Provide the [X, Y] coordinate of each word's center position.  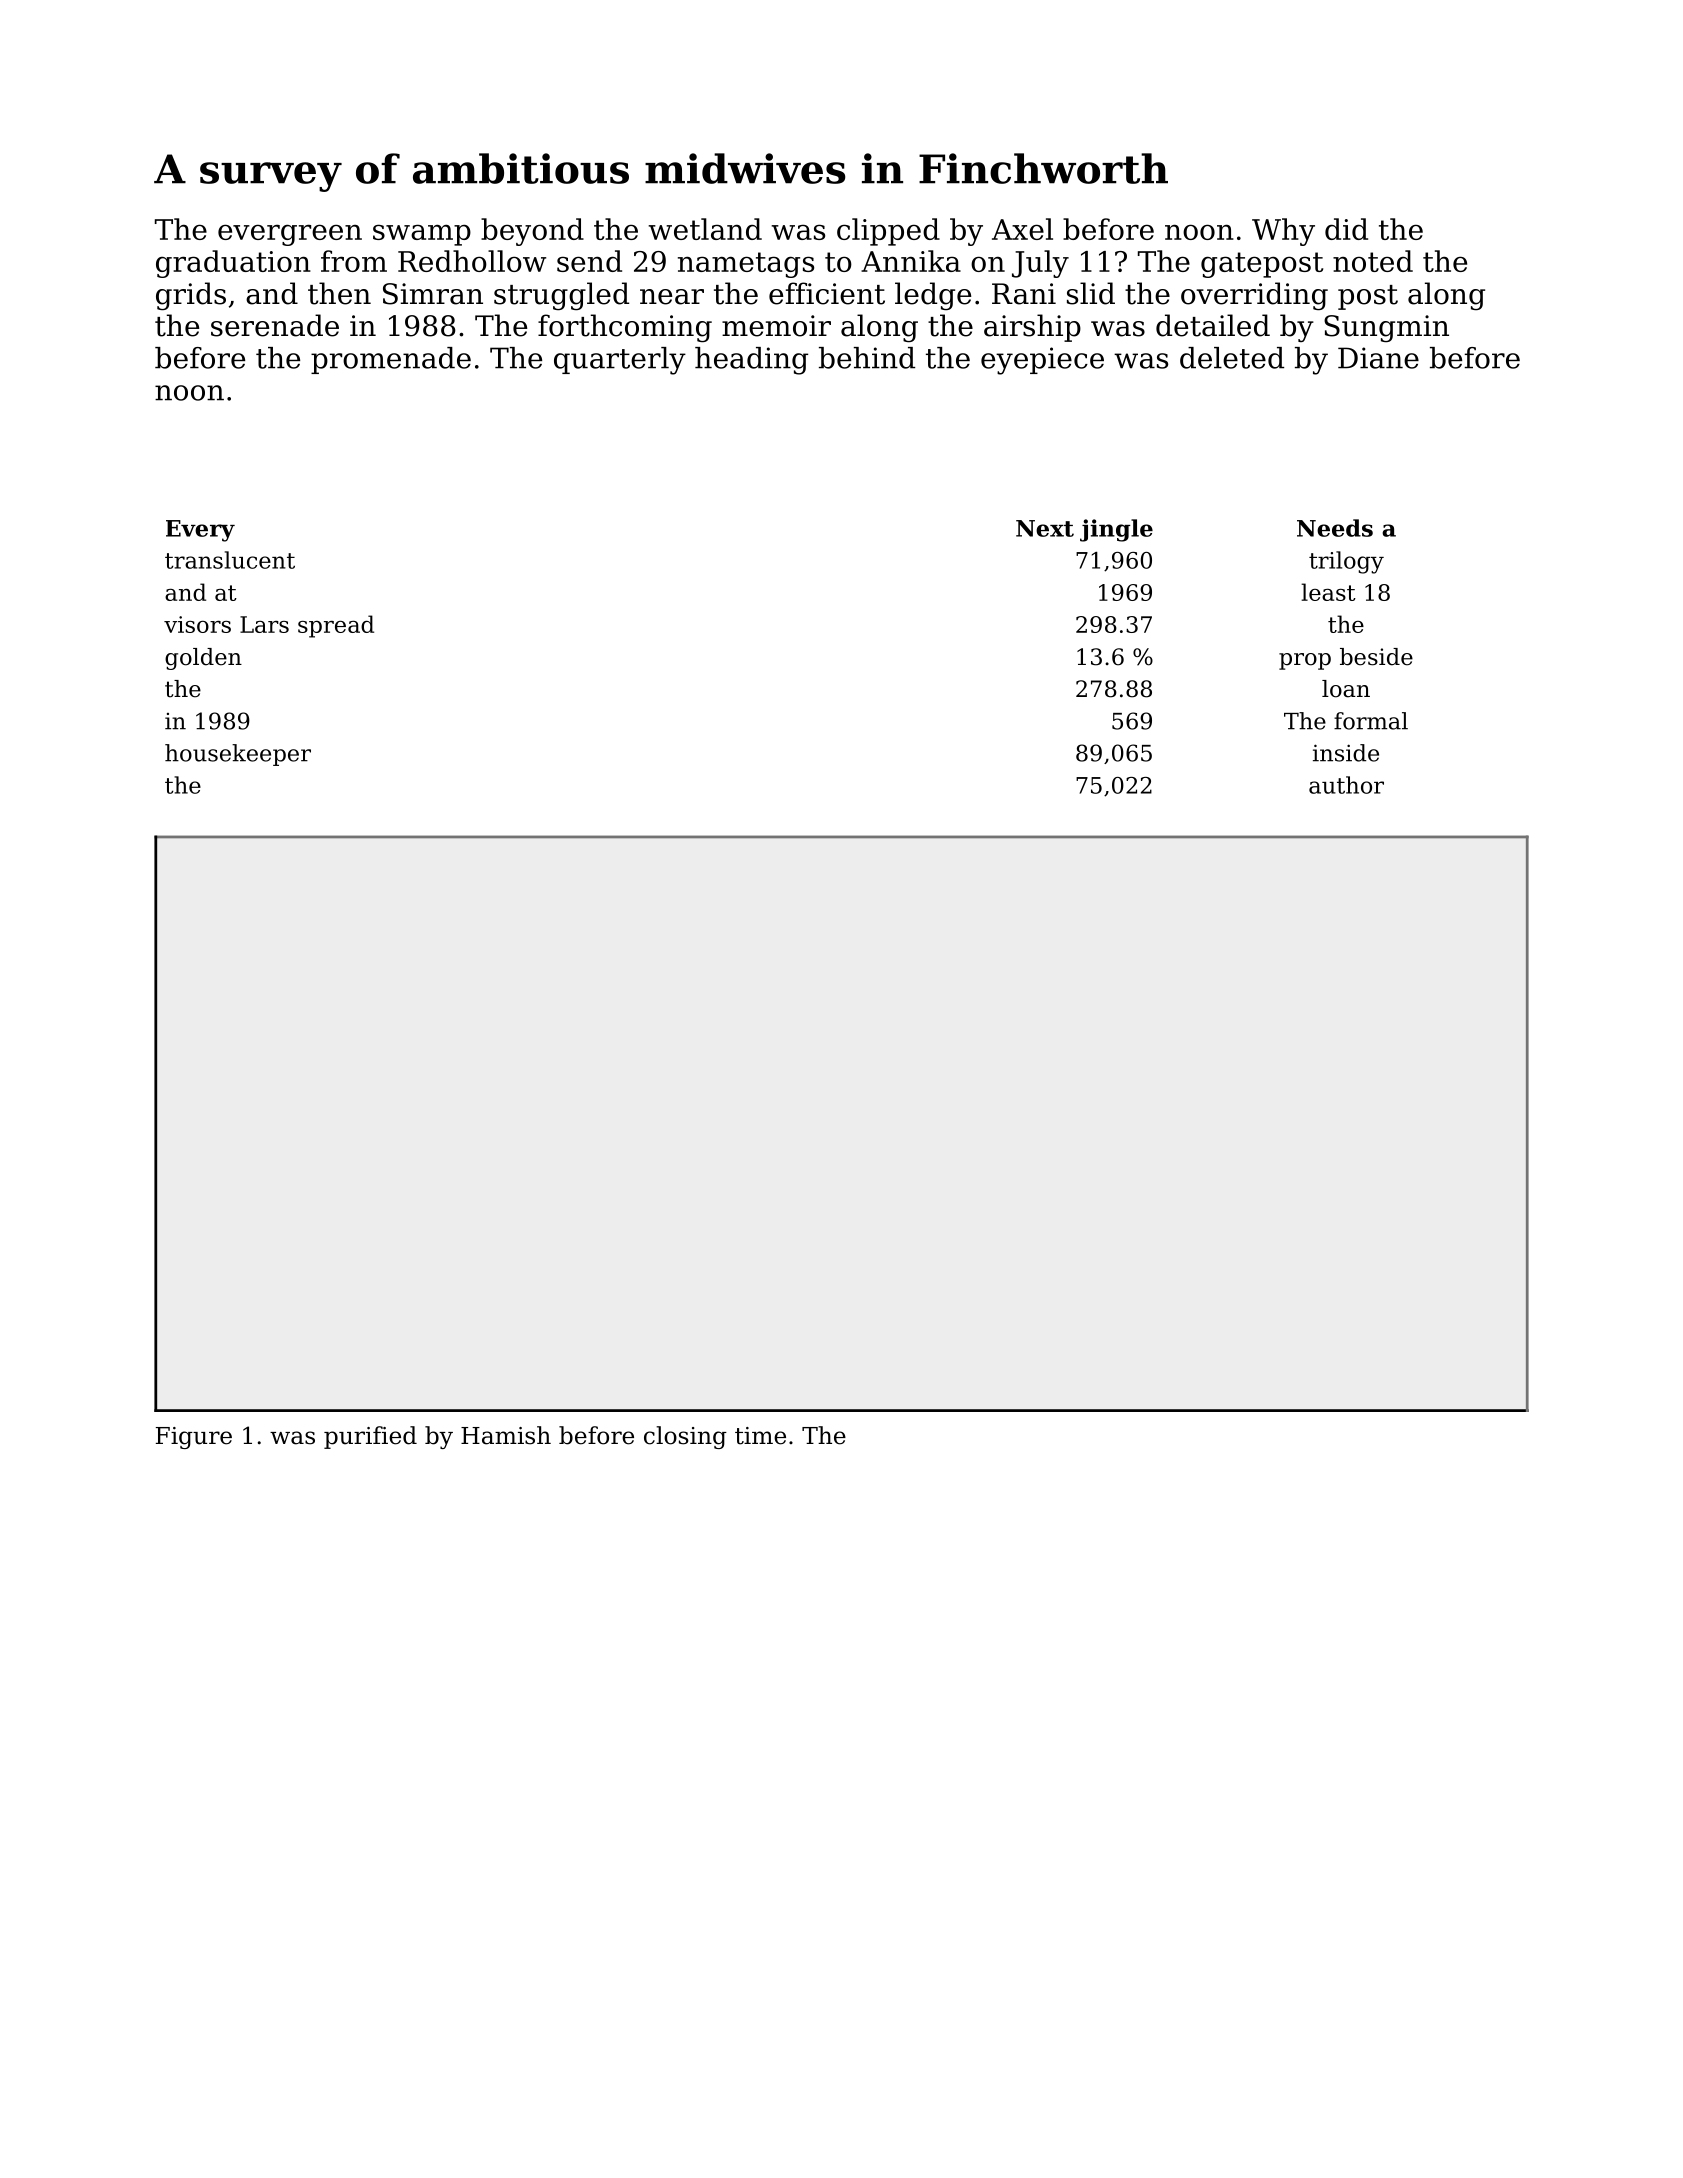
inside [1346, 753]
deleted [1232, 358]
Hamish [506, 1435]
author [1346, 785]
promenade [391, 360]
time [760, 1436]
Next [1045, 528]
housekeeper [238, 755]
